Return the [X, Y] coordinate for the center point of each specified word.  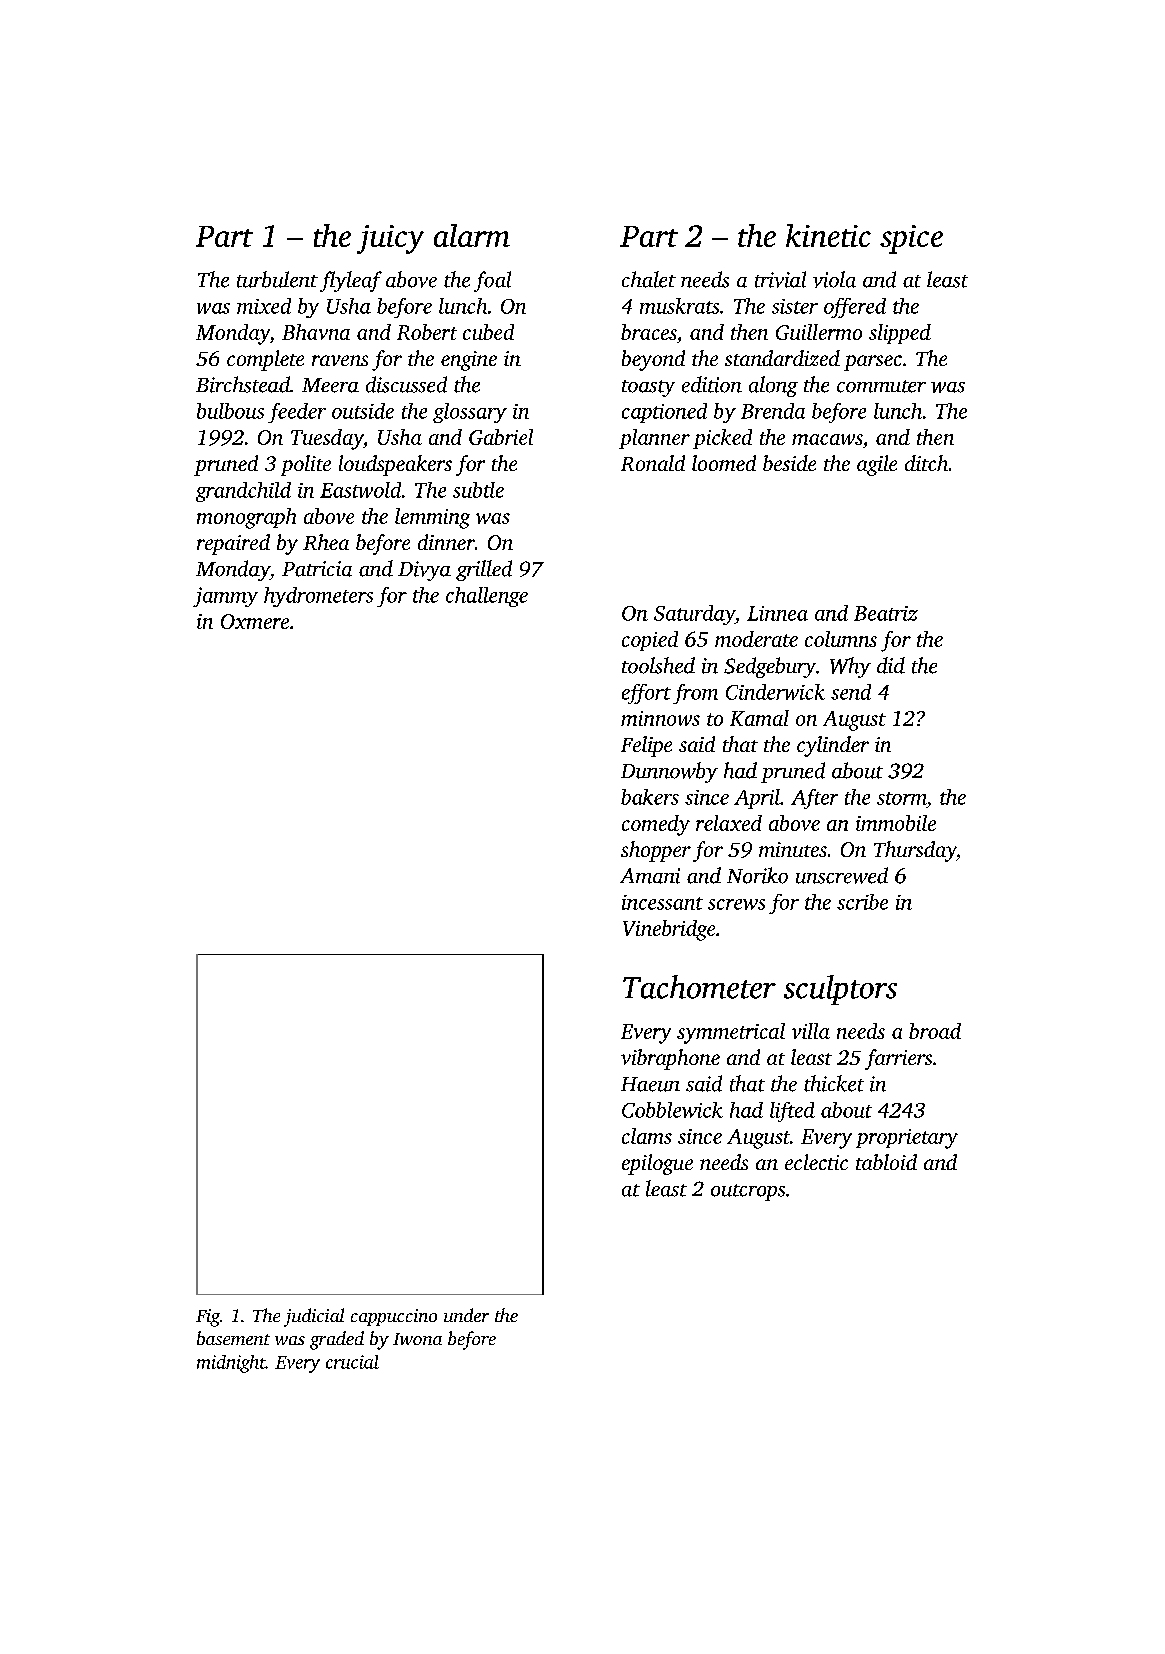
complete [265, 360]
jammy [225, 597]
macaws [827, 439]
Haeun [650, 1084]
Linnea [777, 613]
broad [935, 1031]
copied [650, 641]
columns [841, 639]
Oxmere [255, 621]
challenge [487, 597]
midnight [231, 1364]
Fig [208, 1318]
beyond [653, 360]
